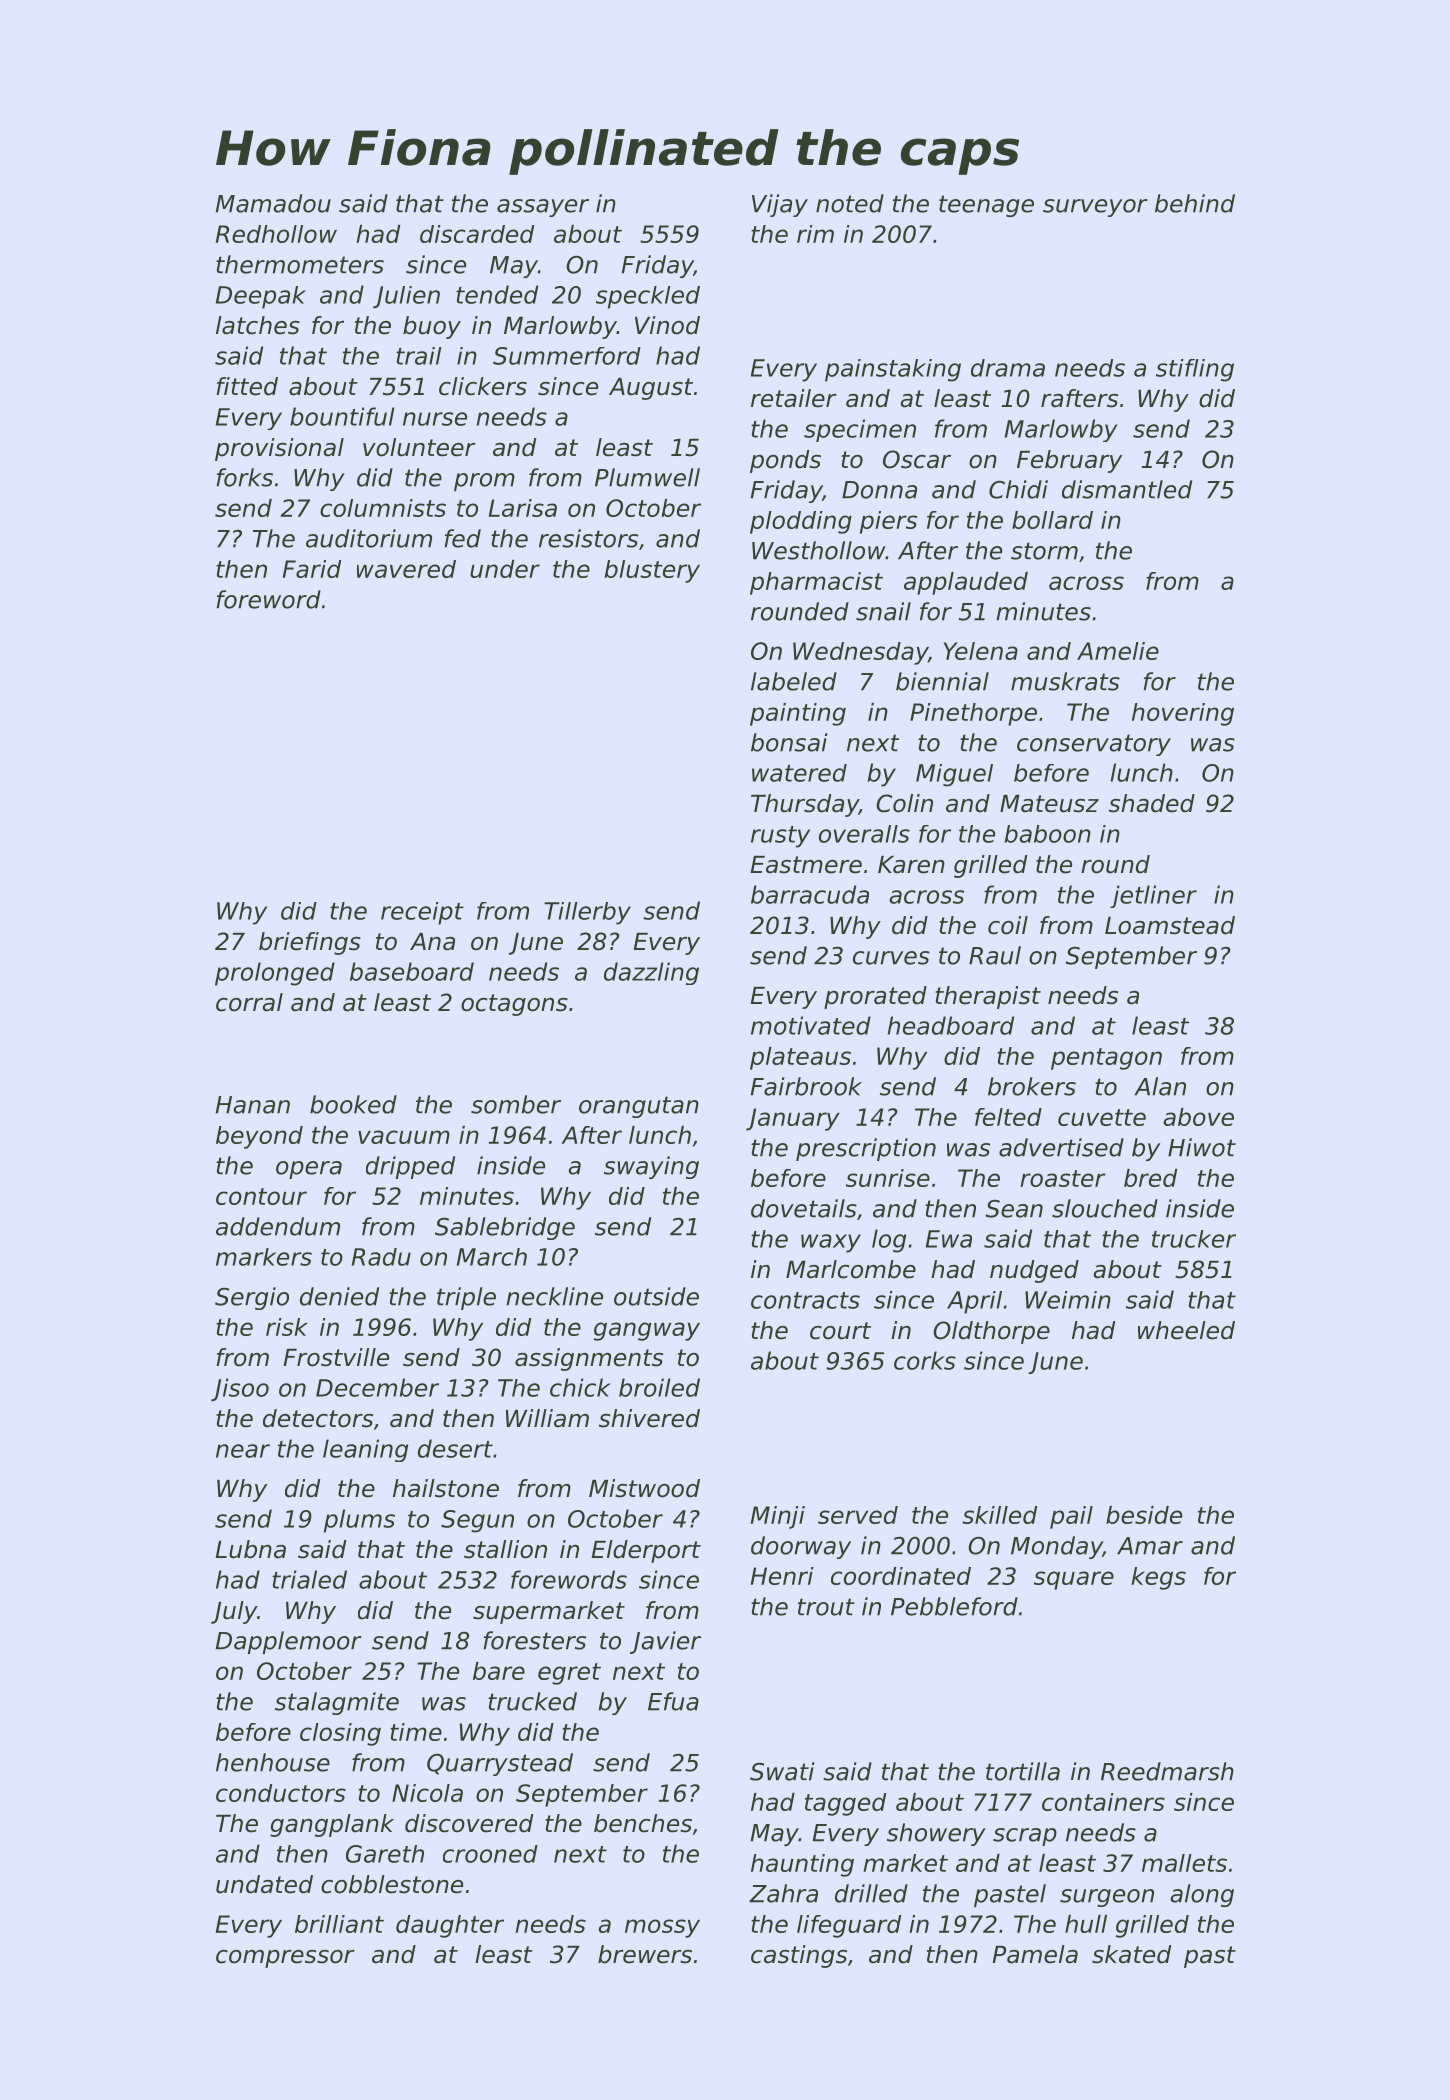 Image resolution: width=1450 pixels, height=2100 pixels. What do you see at coordinates (477, 234) in the screenshot?
I see `discarded` at bounding box center [477, 234].
